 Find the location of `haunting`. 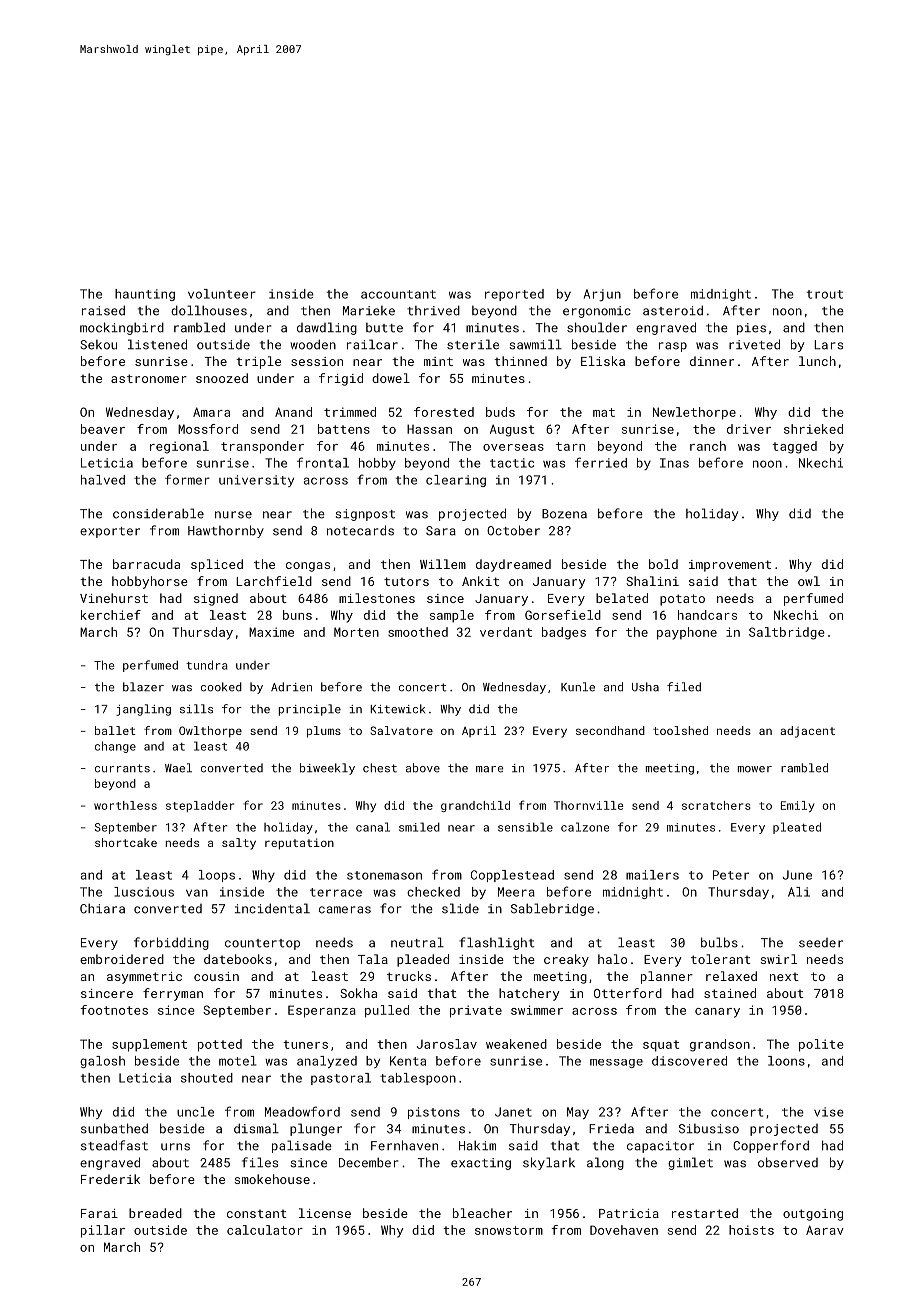

haunting is located at coordinates (145, 295).
